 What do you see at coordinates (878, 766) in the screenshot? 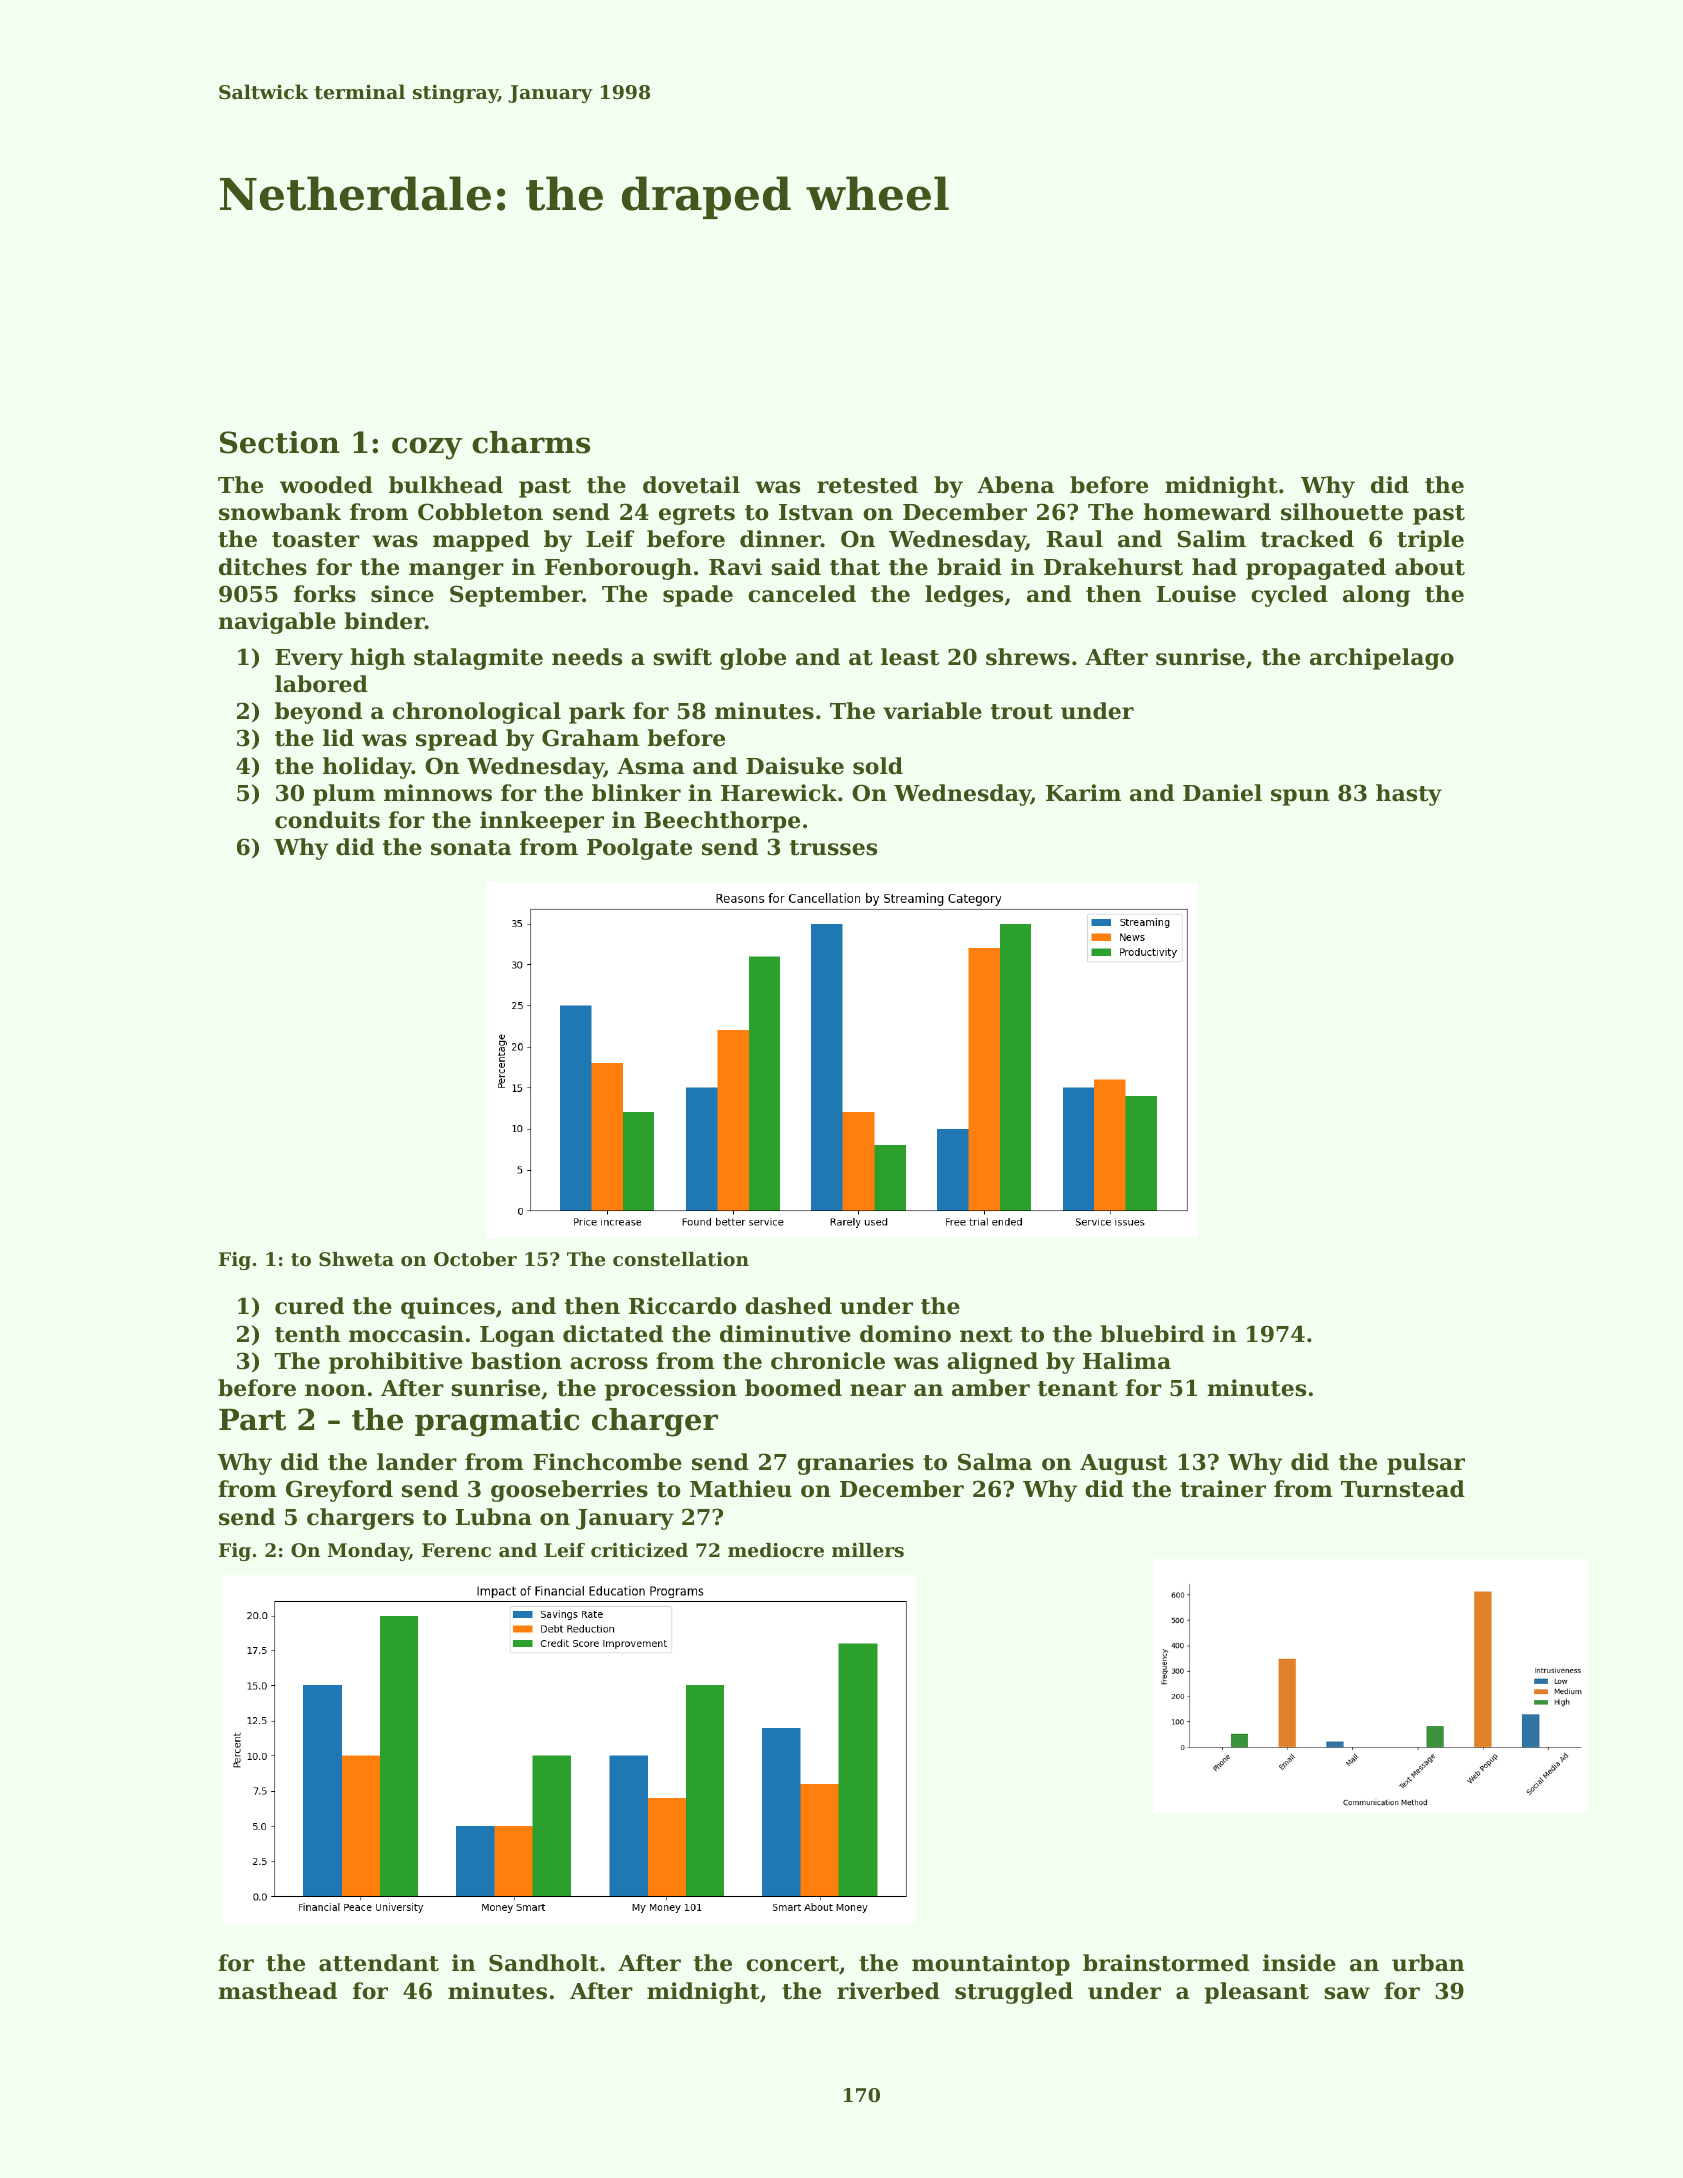
I see `sold` at bounding box center [878, 766].
